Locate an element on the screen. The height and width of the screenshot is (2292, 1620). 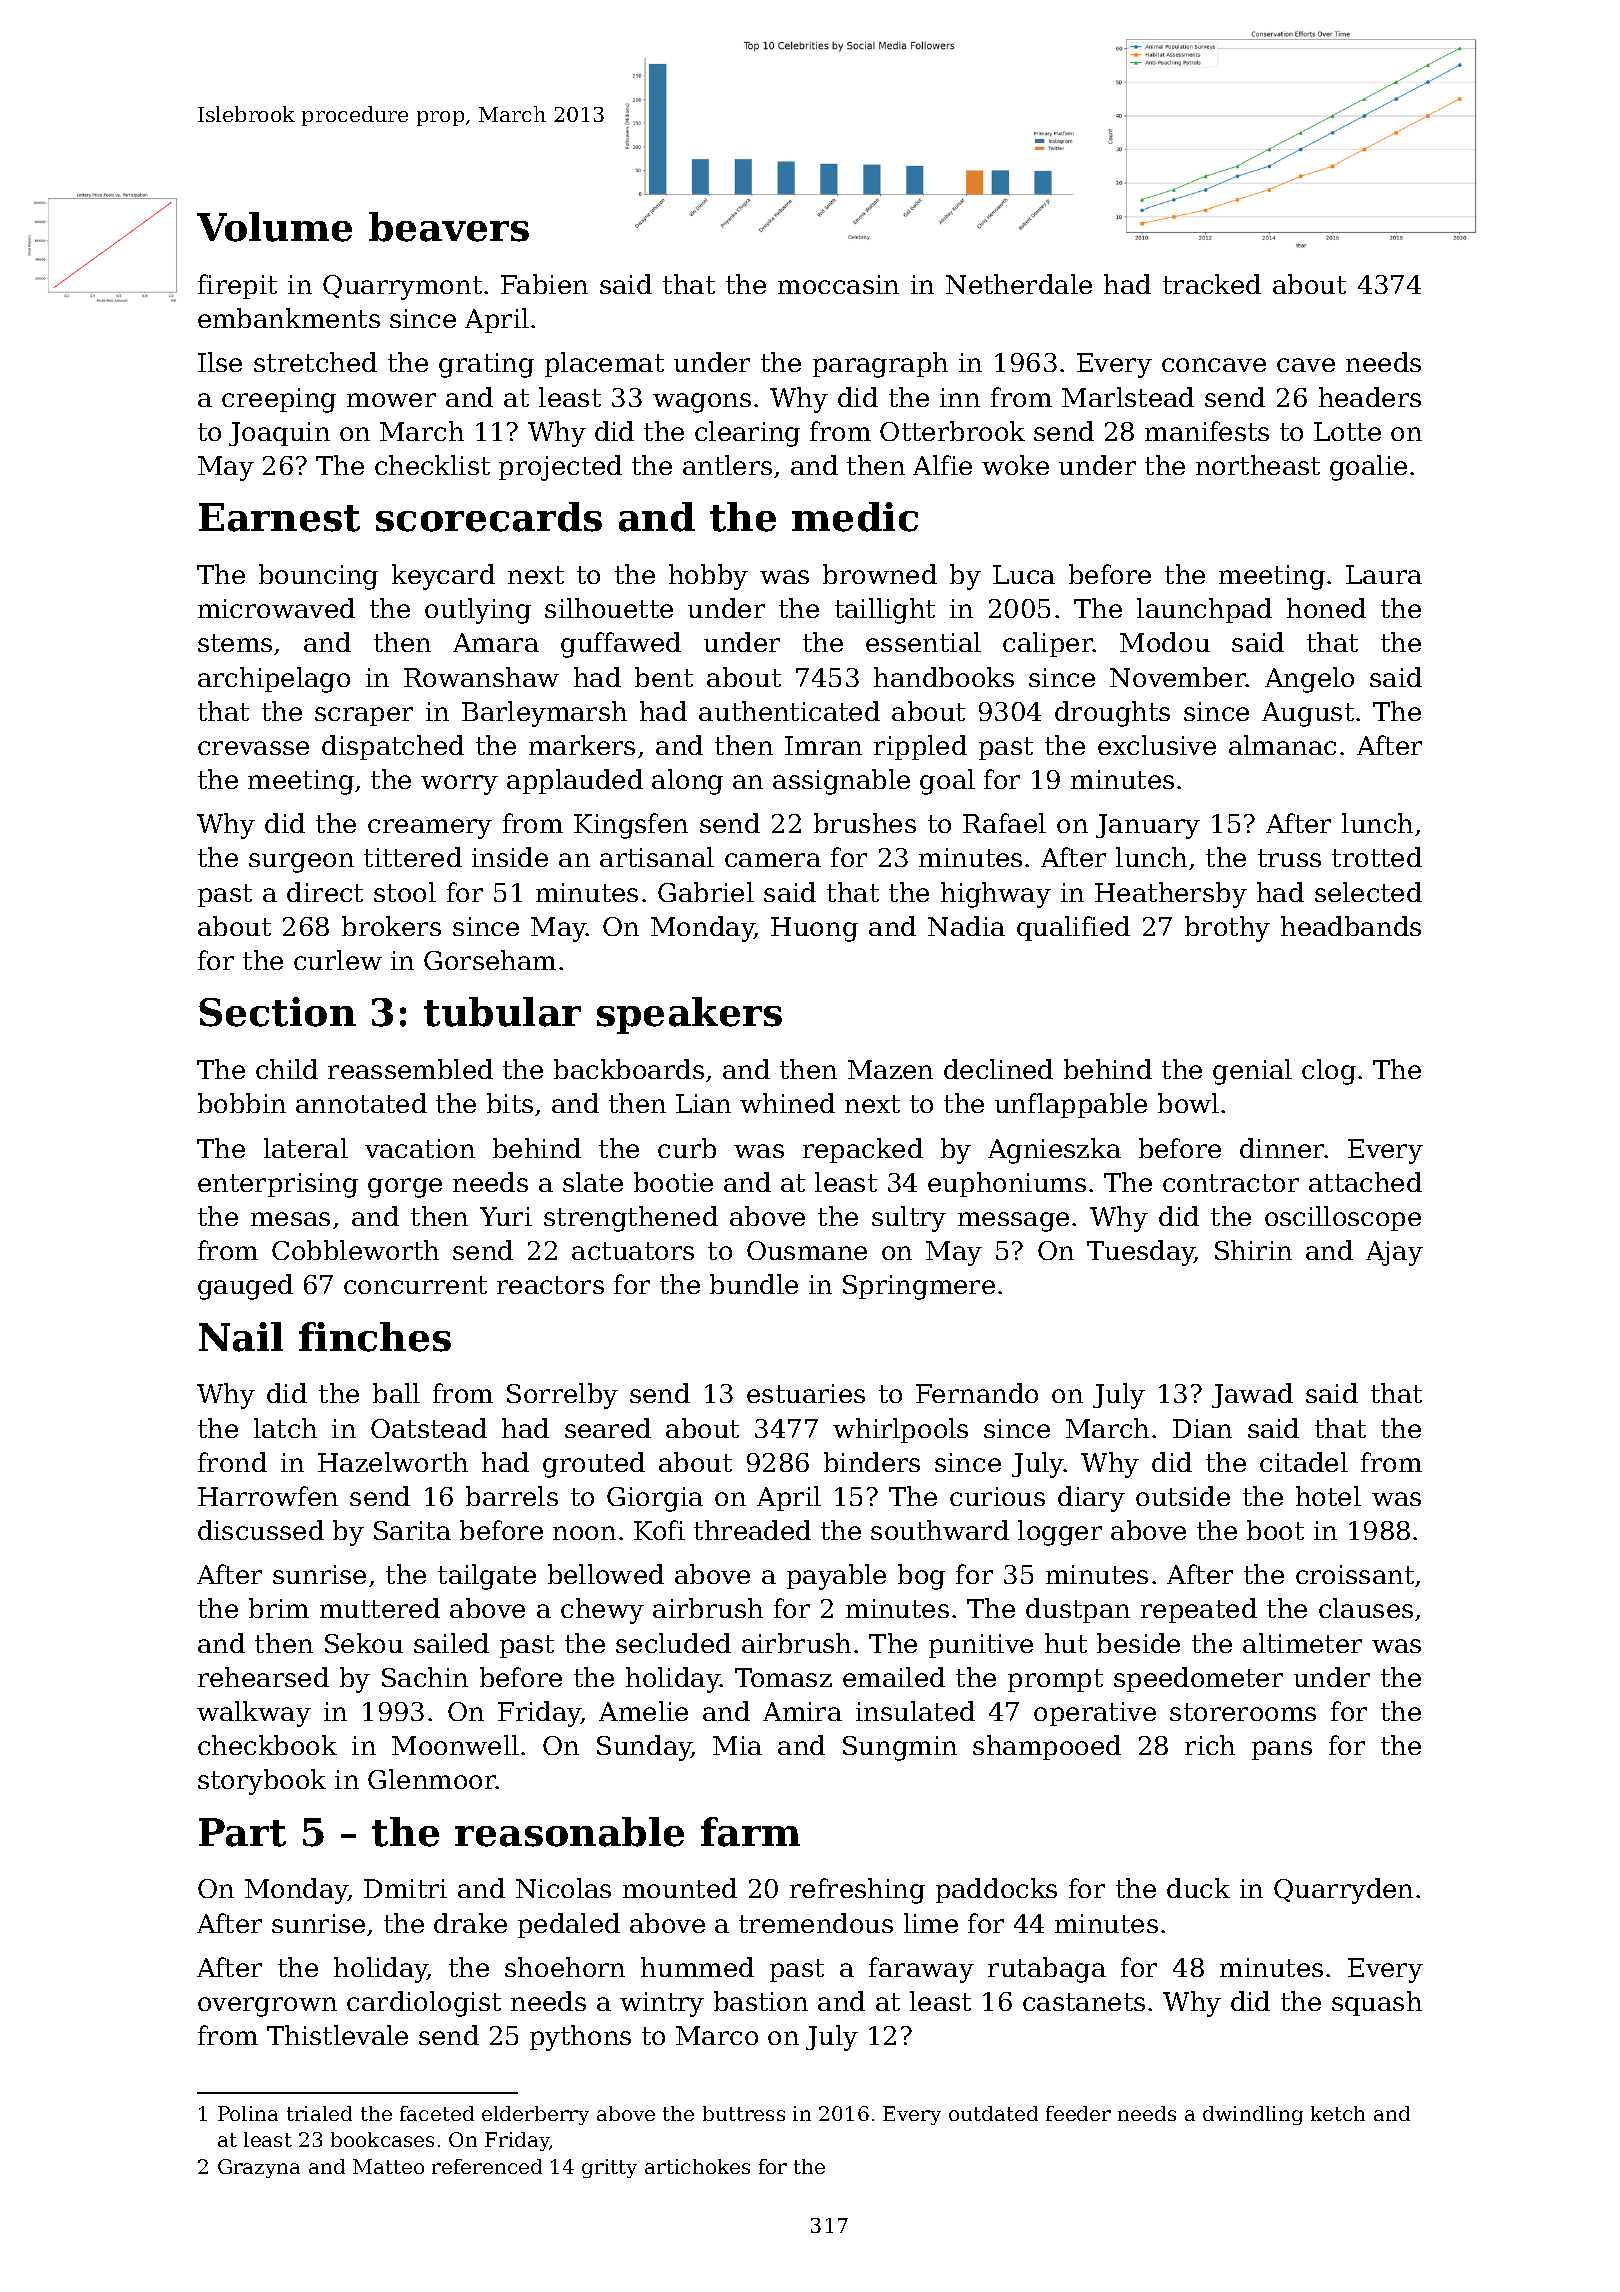
Netherdale is located at coordinates (1019, 284).
